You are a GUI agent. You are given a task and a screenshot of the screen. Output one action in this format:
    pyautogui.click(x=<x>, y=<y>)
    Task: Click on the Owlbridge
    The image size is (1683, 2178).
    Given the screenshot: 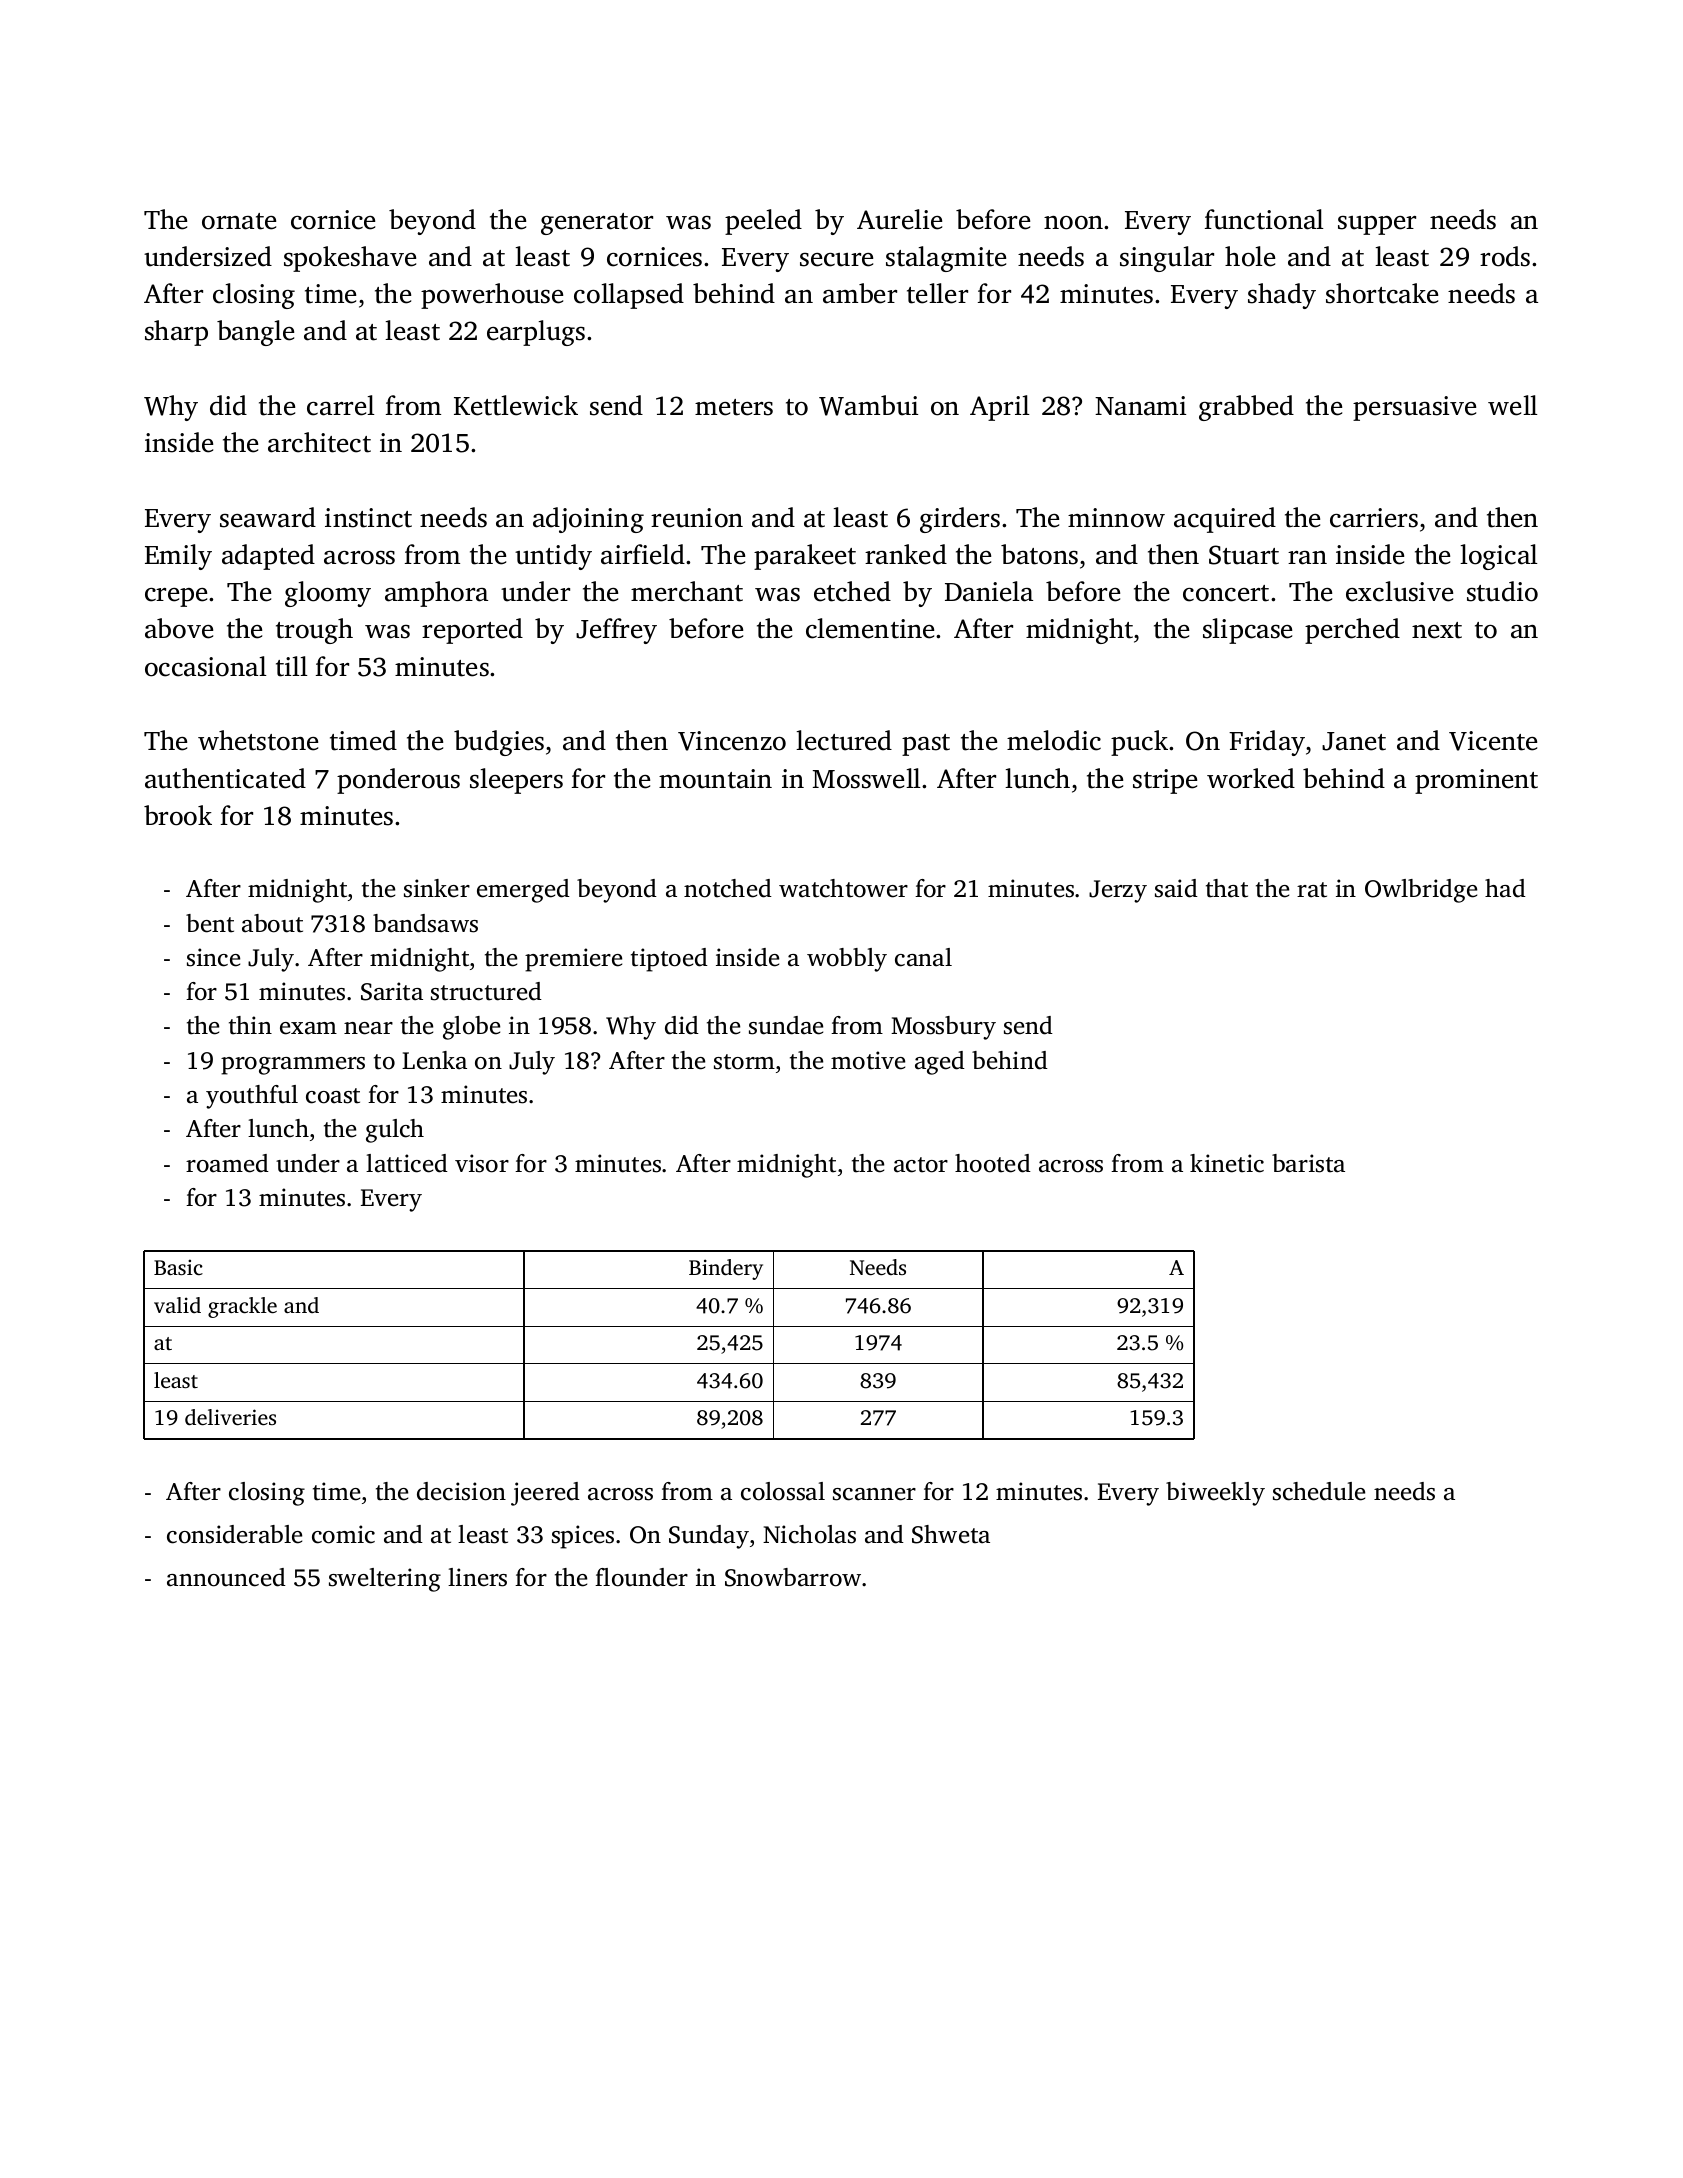 What is the action you would take?
    pyautogui.click(x=1421, y=891)
